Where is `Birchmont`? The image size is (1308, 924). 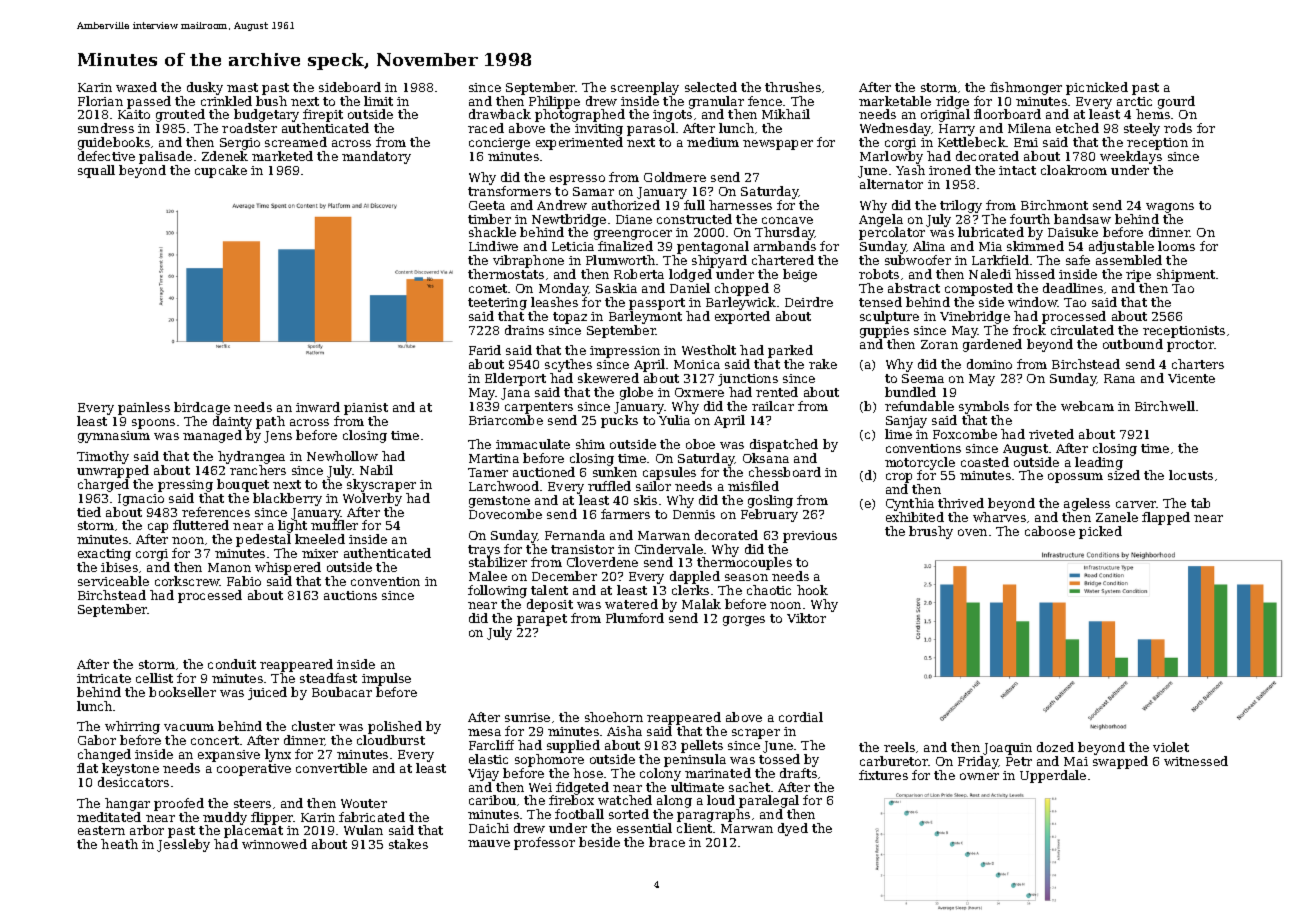
Birchmont is located at coordinates (1054, 205).
